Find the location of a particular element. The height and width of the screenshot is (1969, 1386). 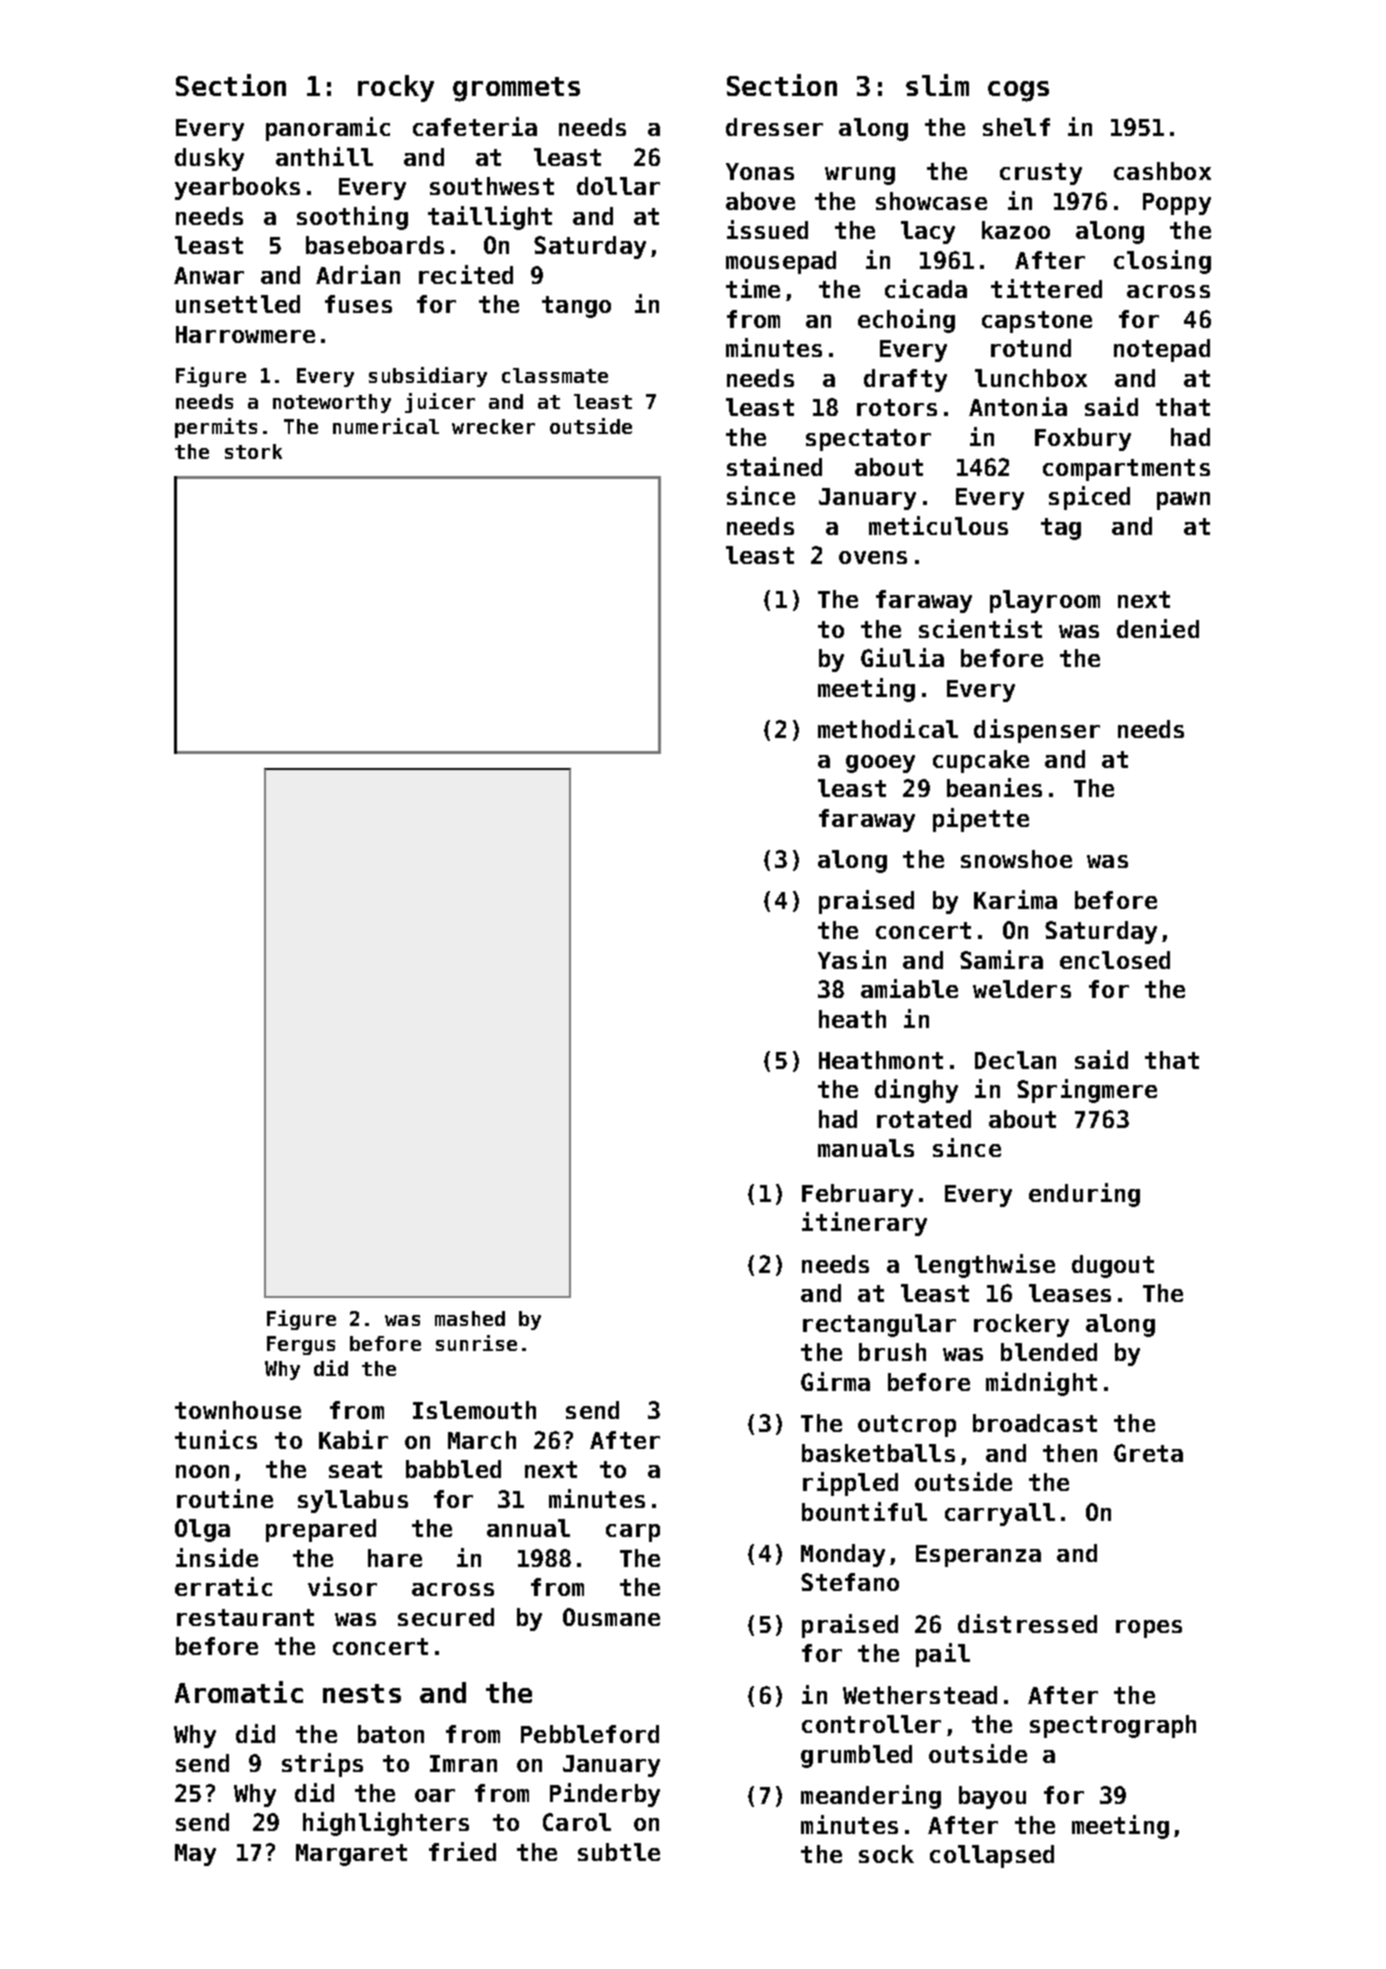

stork is located at coordinates (253, 451).
